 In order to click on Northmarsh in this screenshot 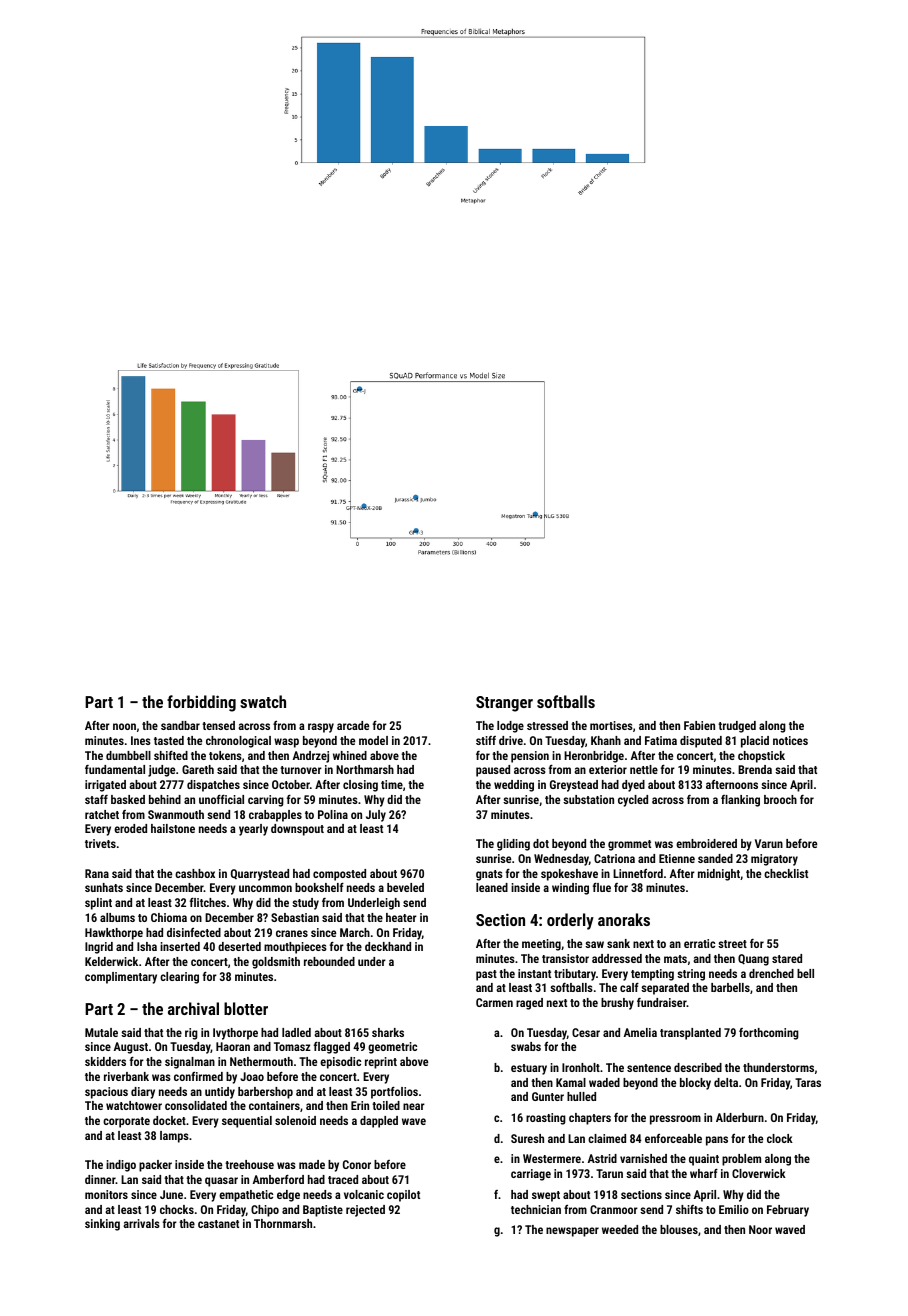, I will do `click(365, 769)`.
